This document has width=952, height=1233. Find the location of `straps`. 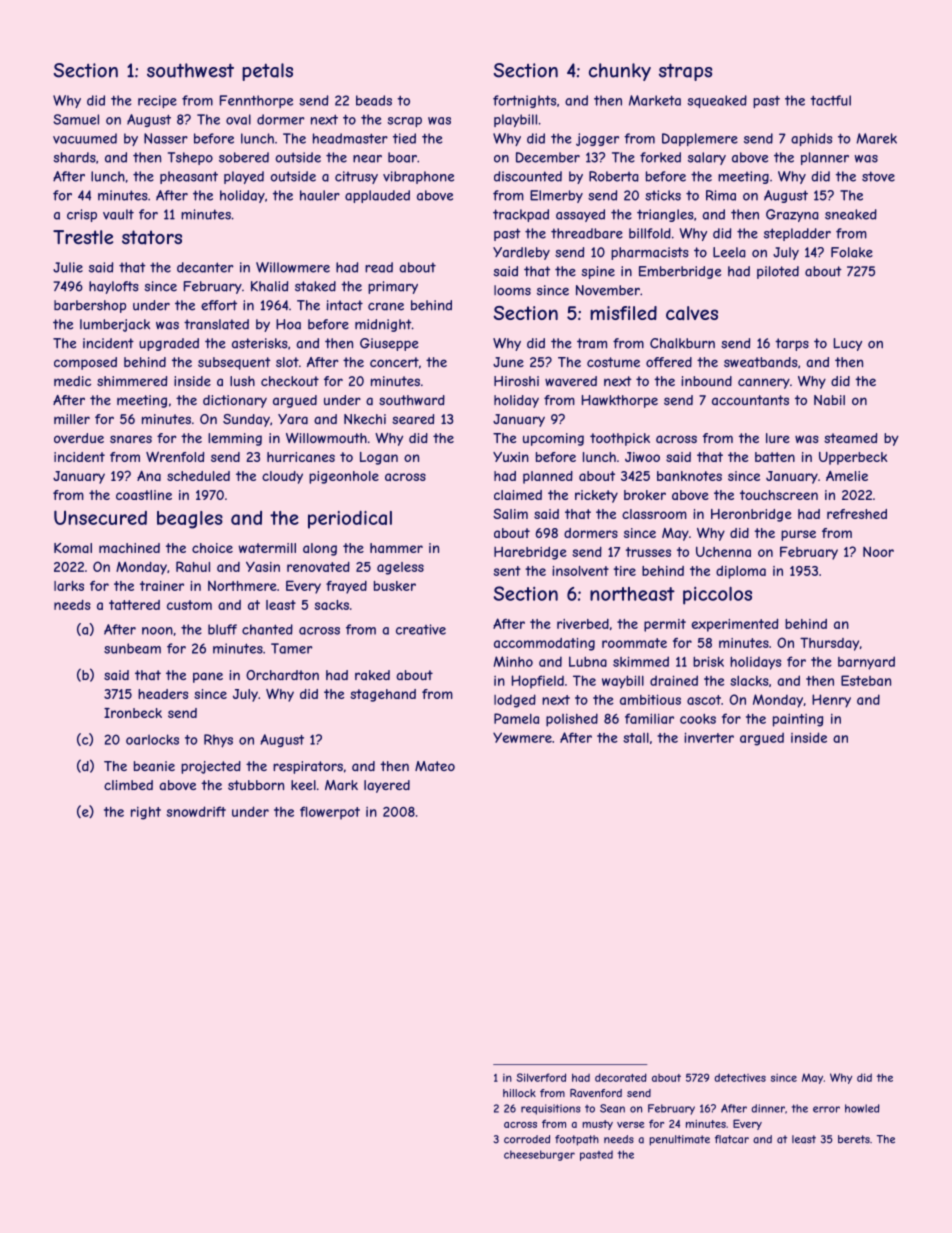

straps is located at coordinates (685, 72).
